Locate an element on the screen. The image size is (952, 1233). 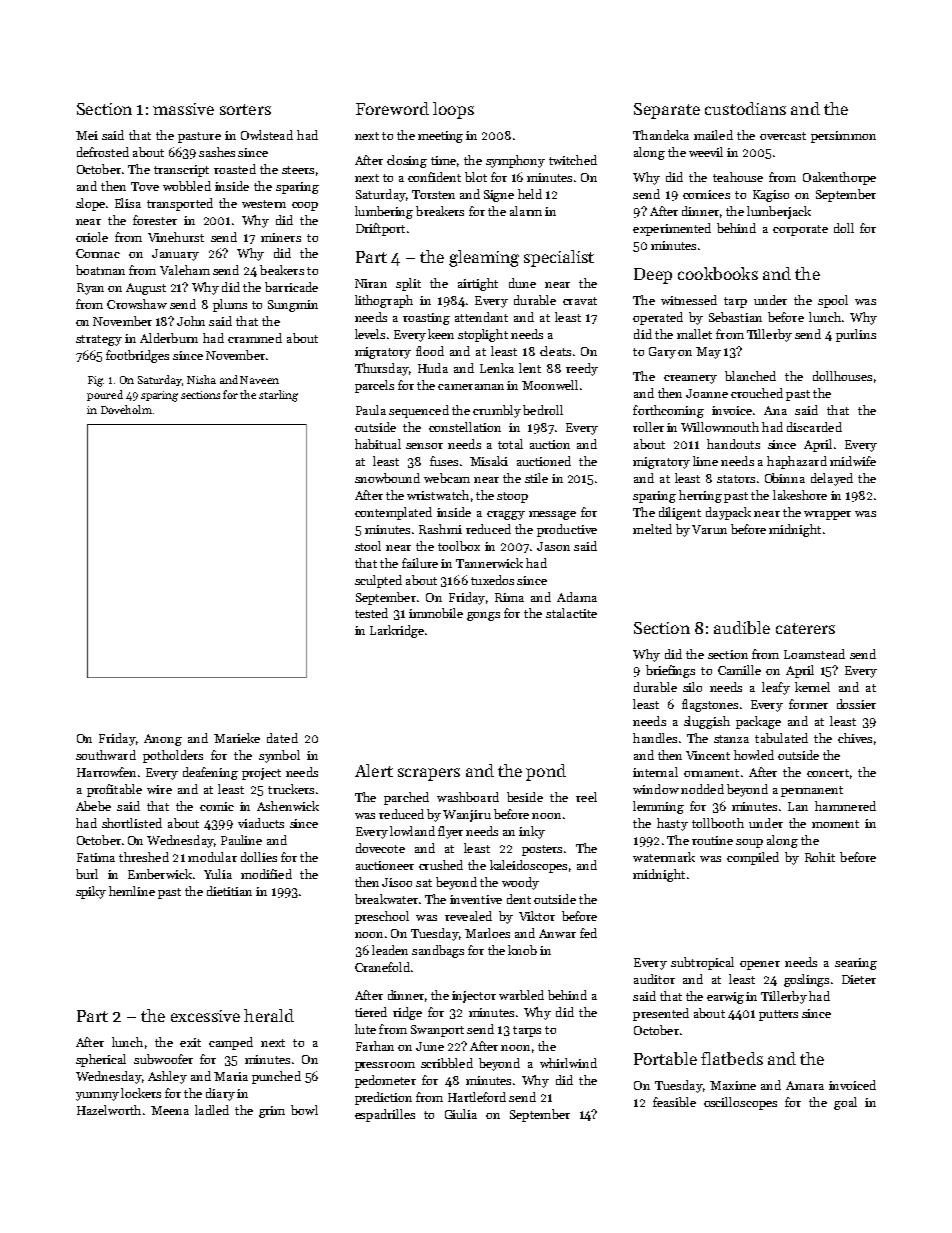
knob is located at coordinates (522, 950).
